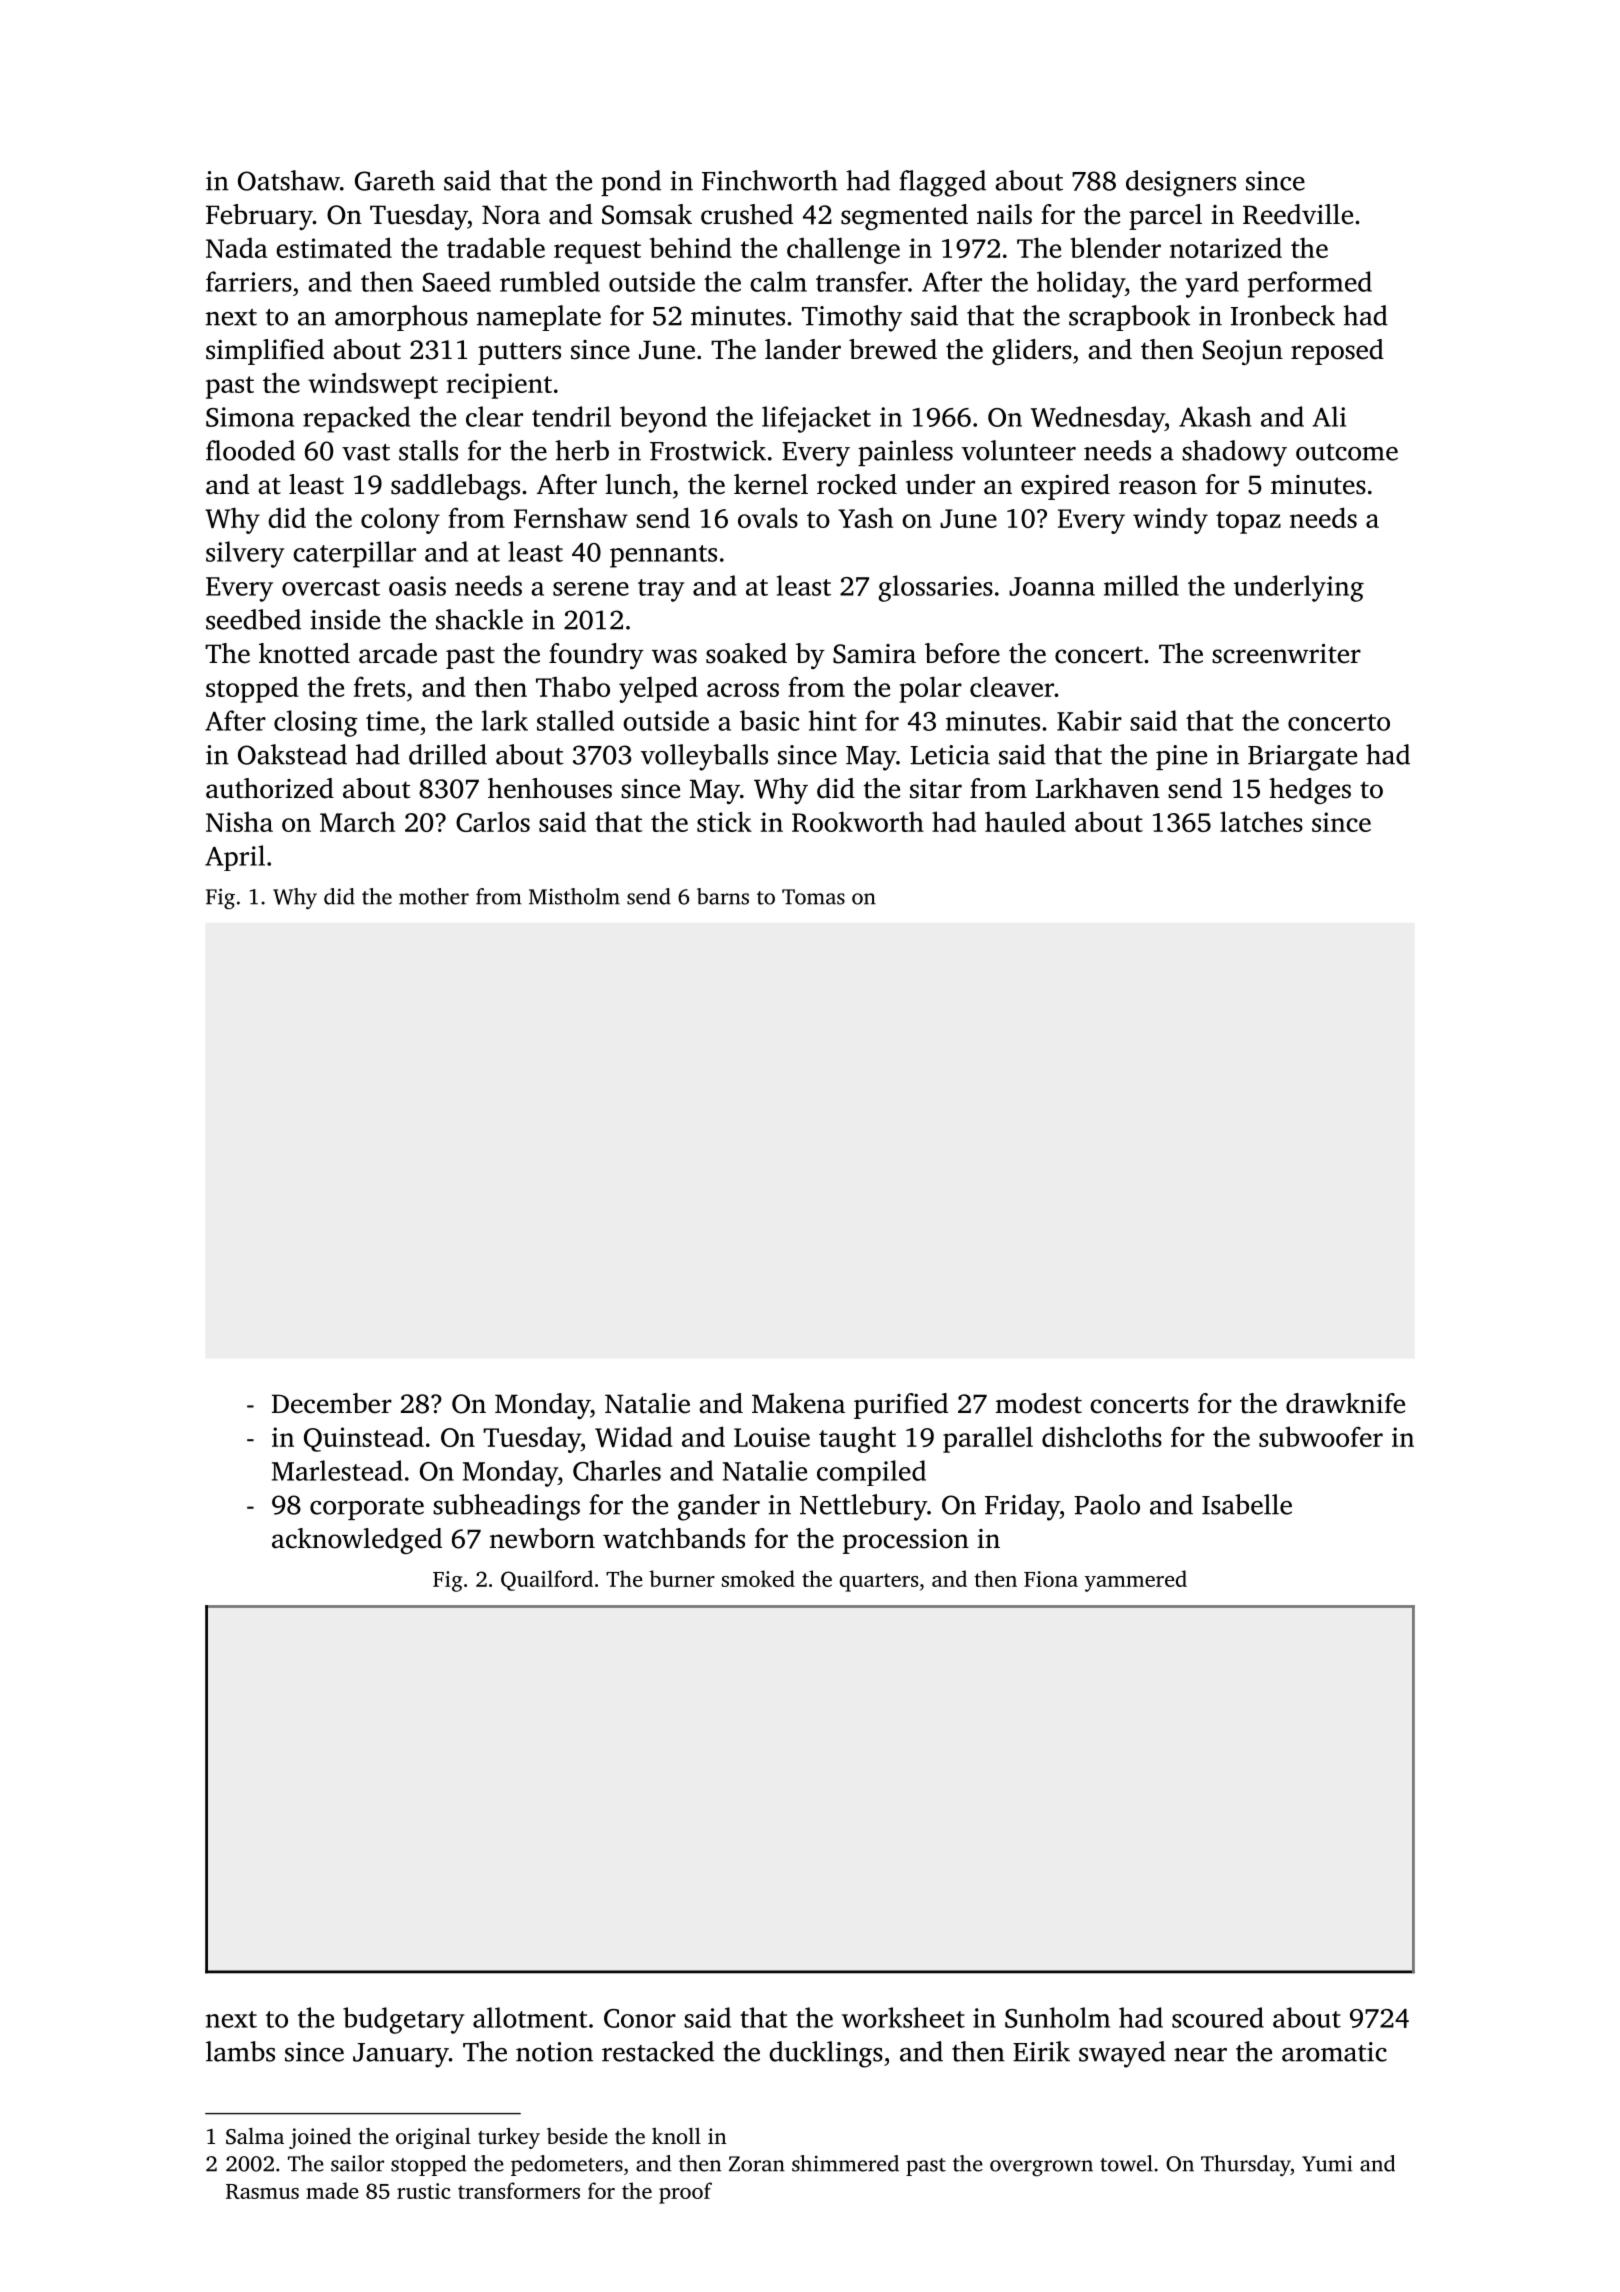  What do you see at coordinates (685, 2193) in the screenshot?
I see `proof` at bounding box center [685, 2193].
